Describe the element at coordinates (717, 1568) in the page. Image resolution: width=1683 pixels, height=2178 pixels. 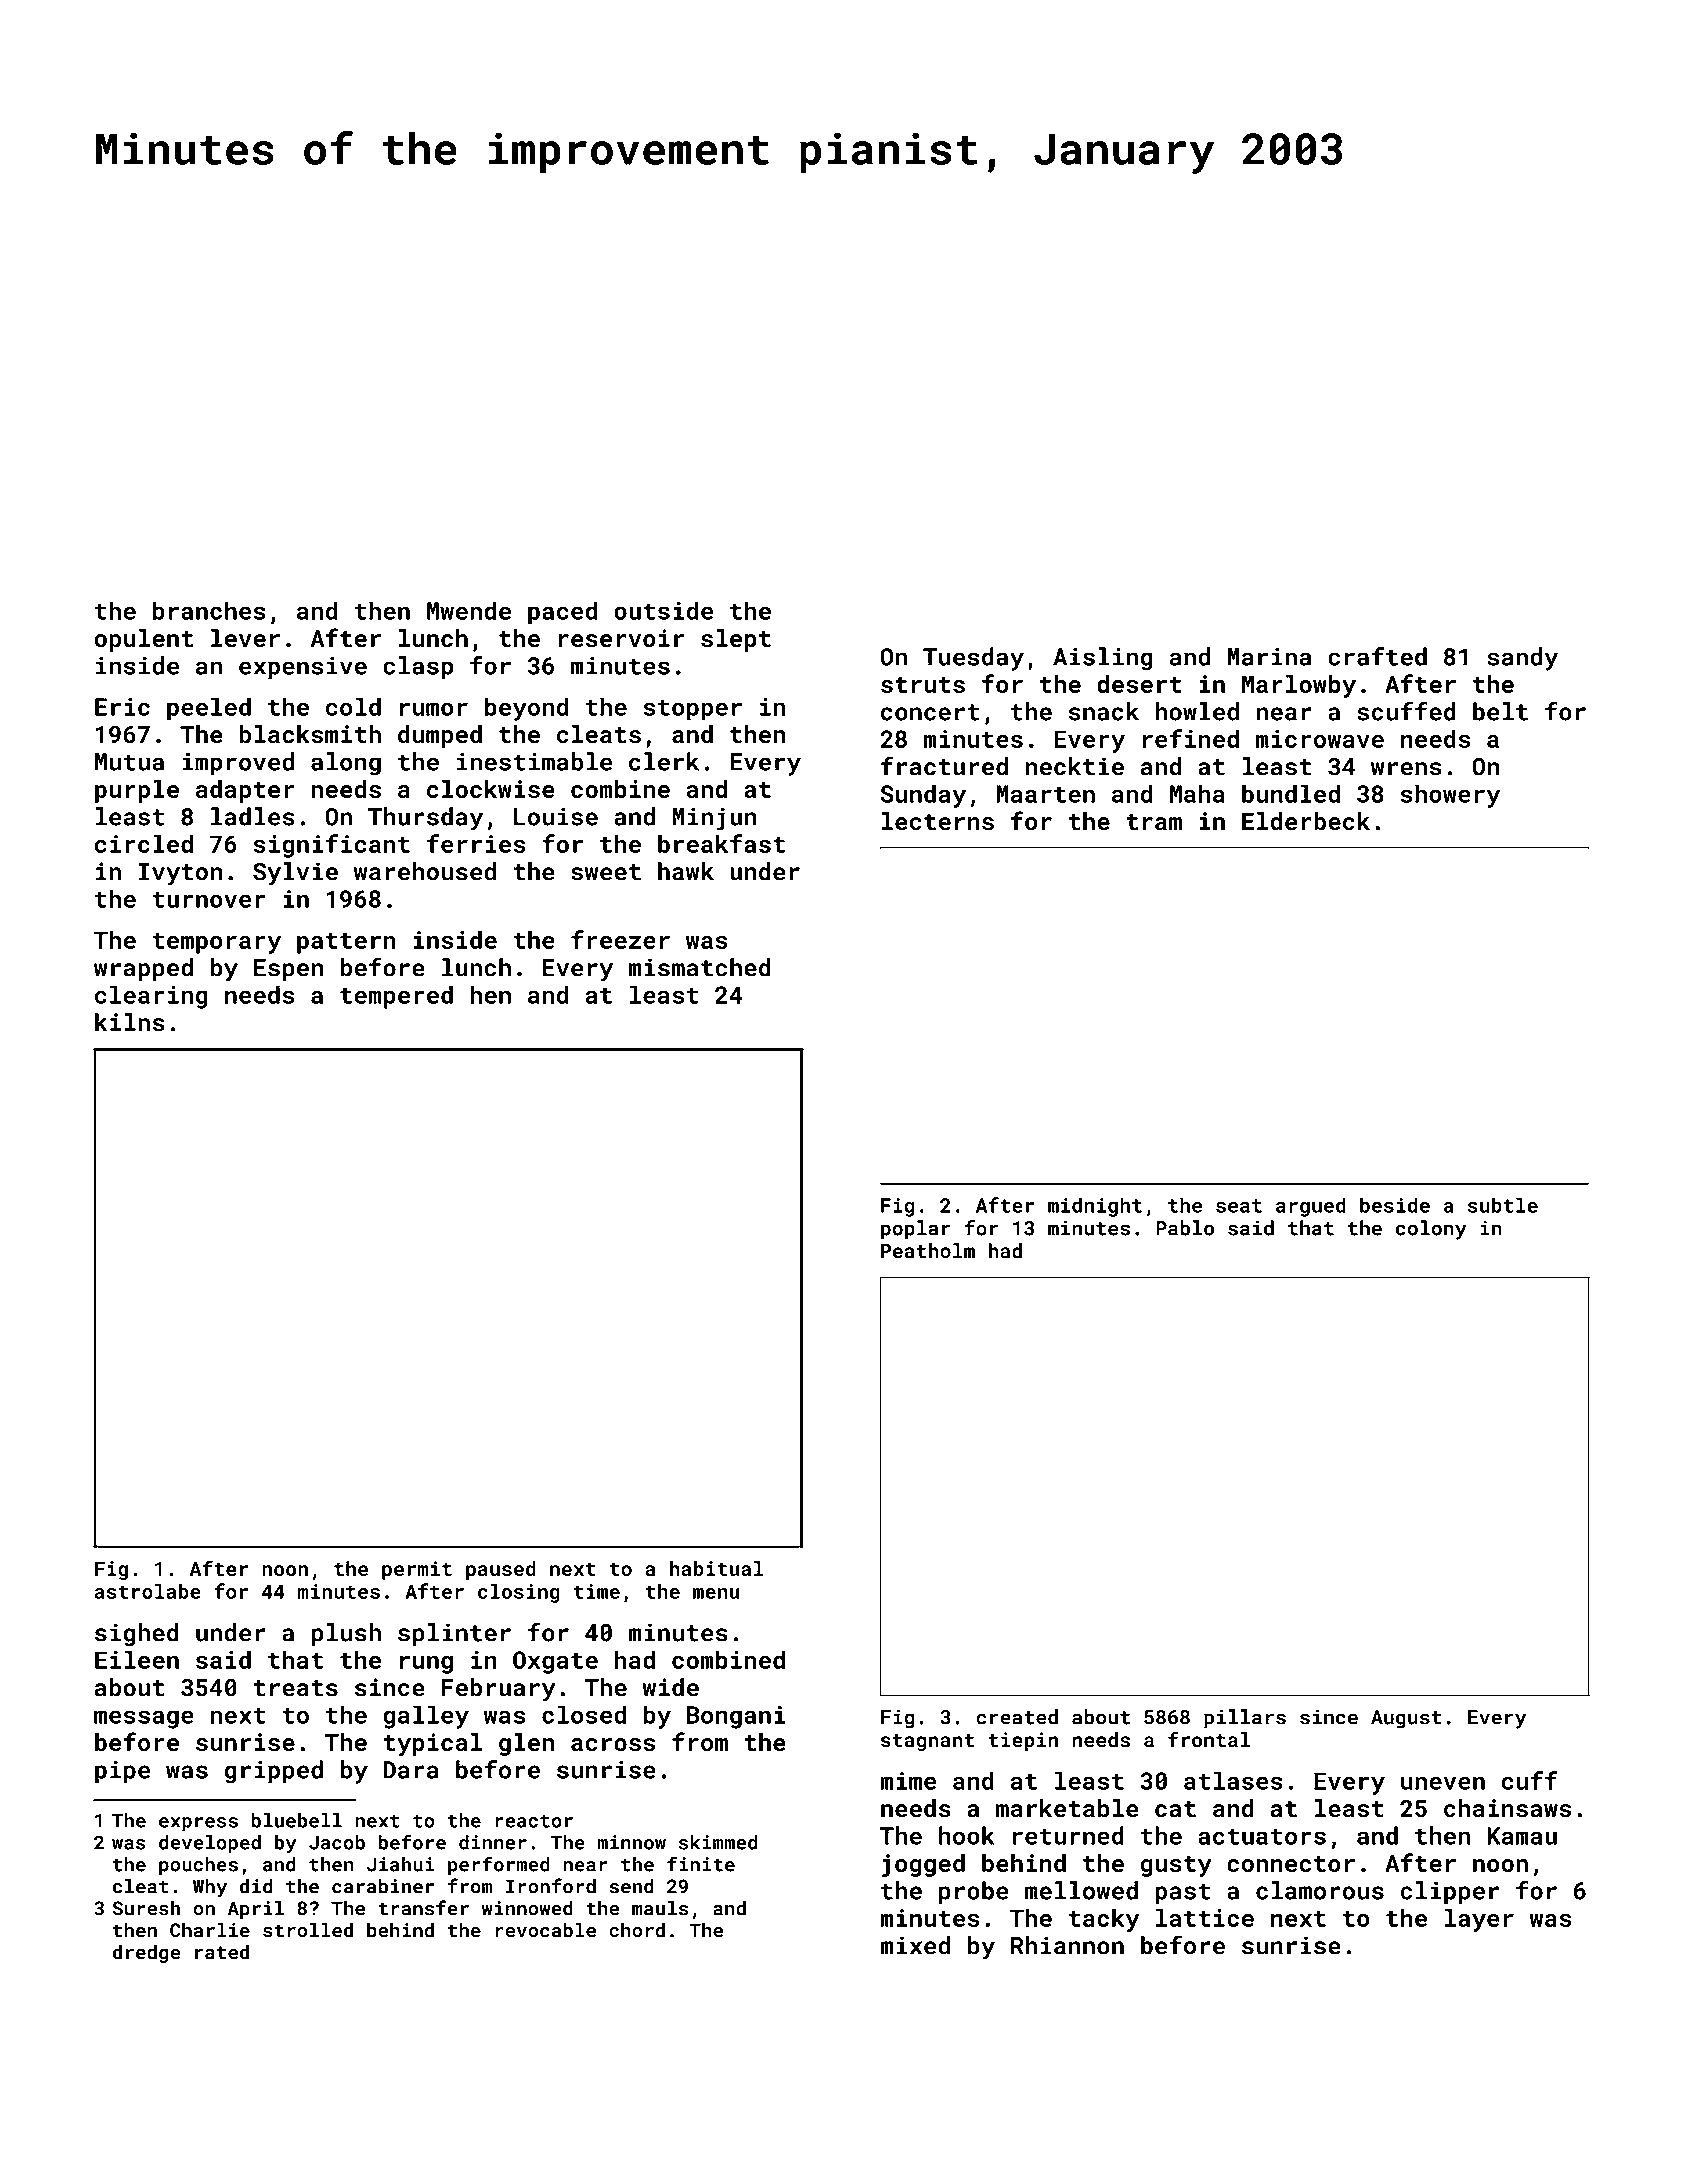
I see `habitual` at that location.
